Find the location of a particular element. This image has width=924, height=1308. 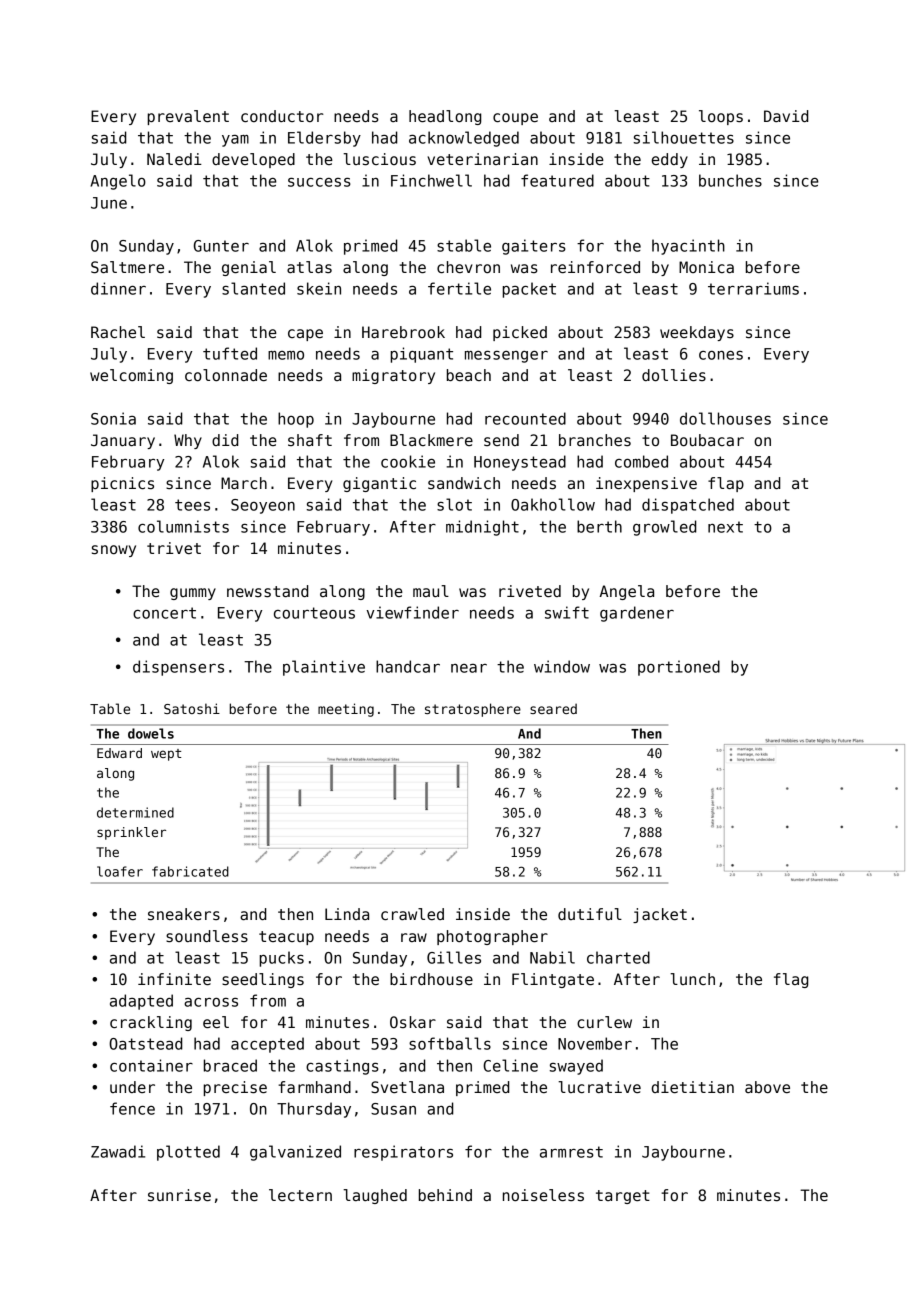

target is located at coordinates (623, 1197).
